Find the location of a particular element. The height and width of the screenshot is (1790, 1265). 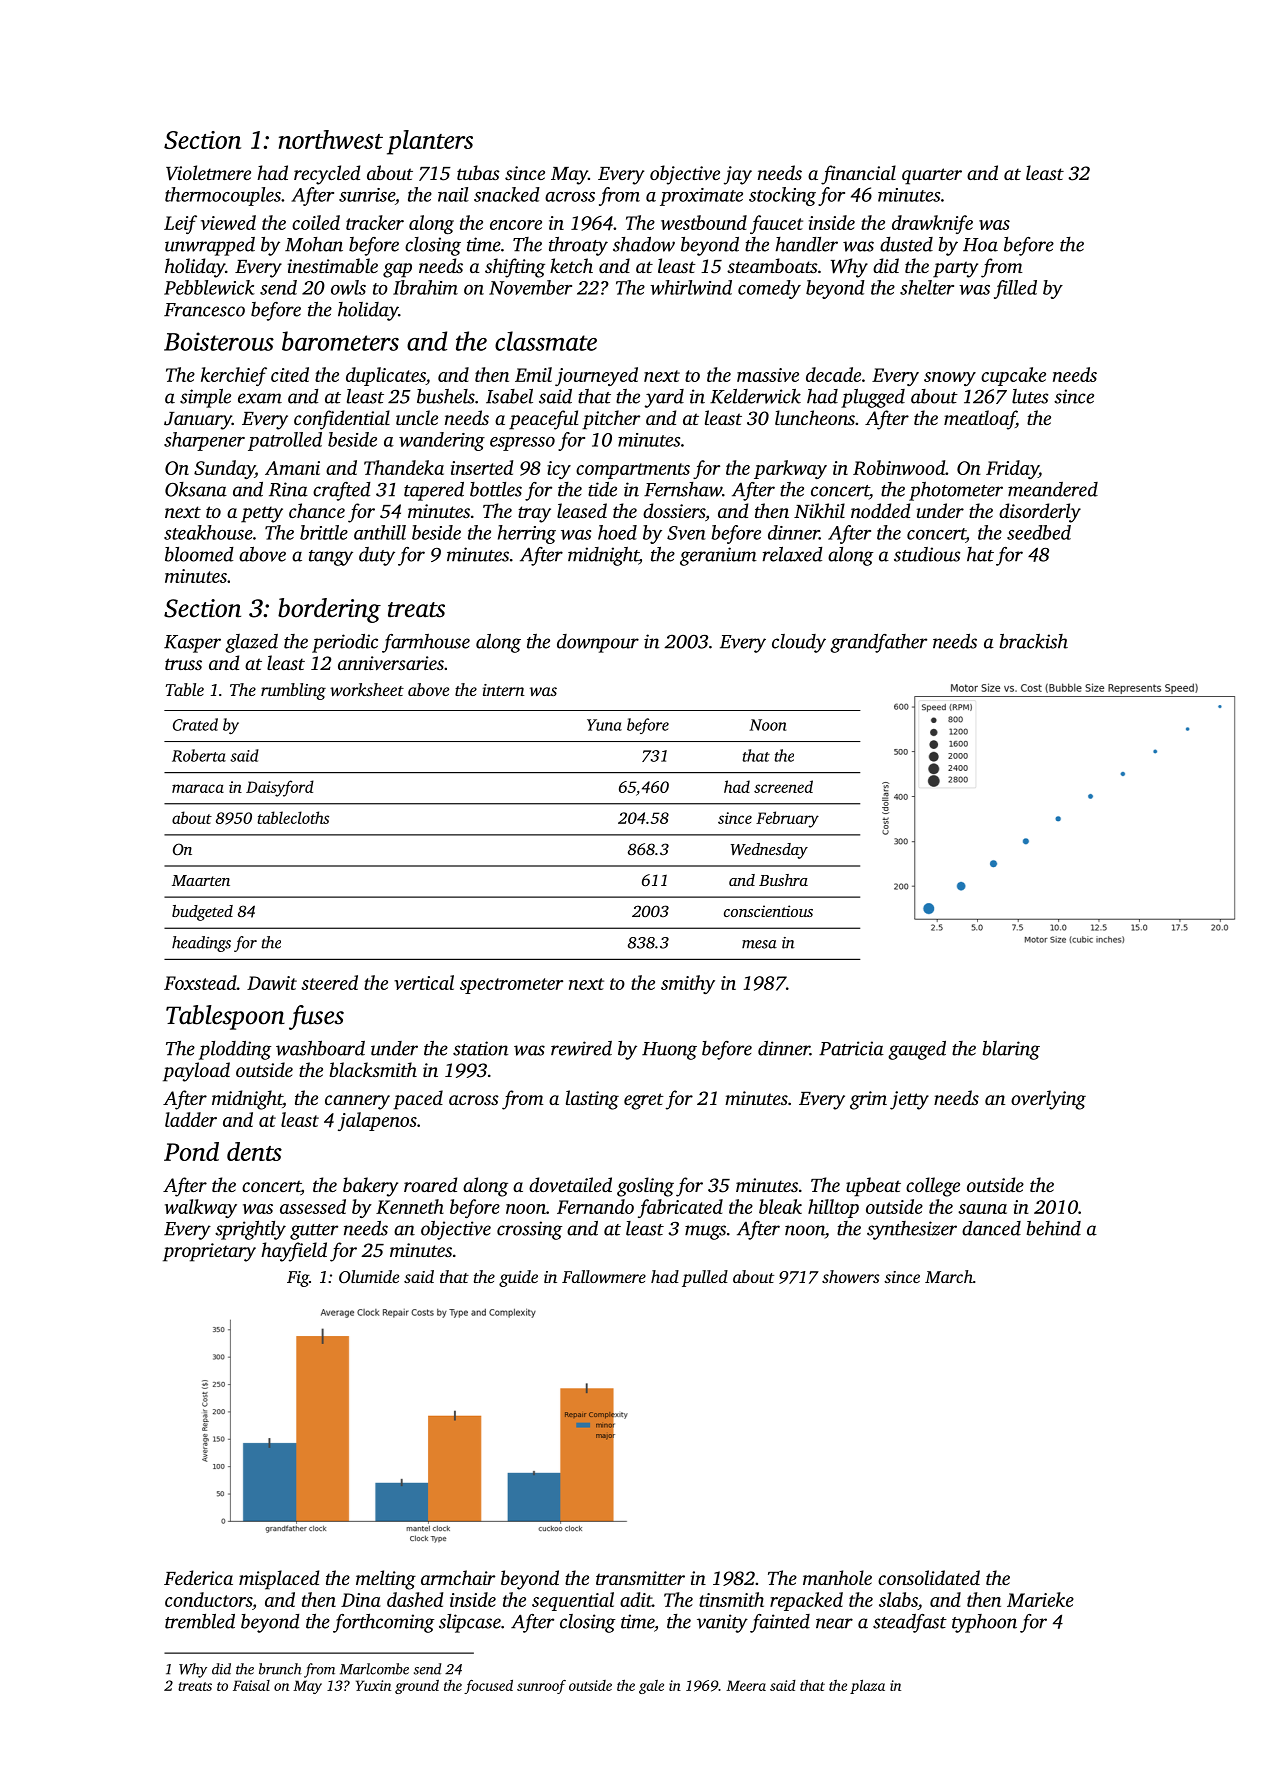

steakhouse is located at coordinates (208, 532).
